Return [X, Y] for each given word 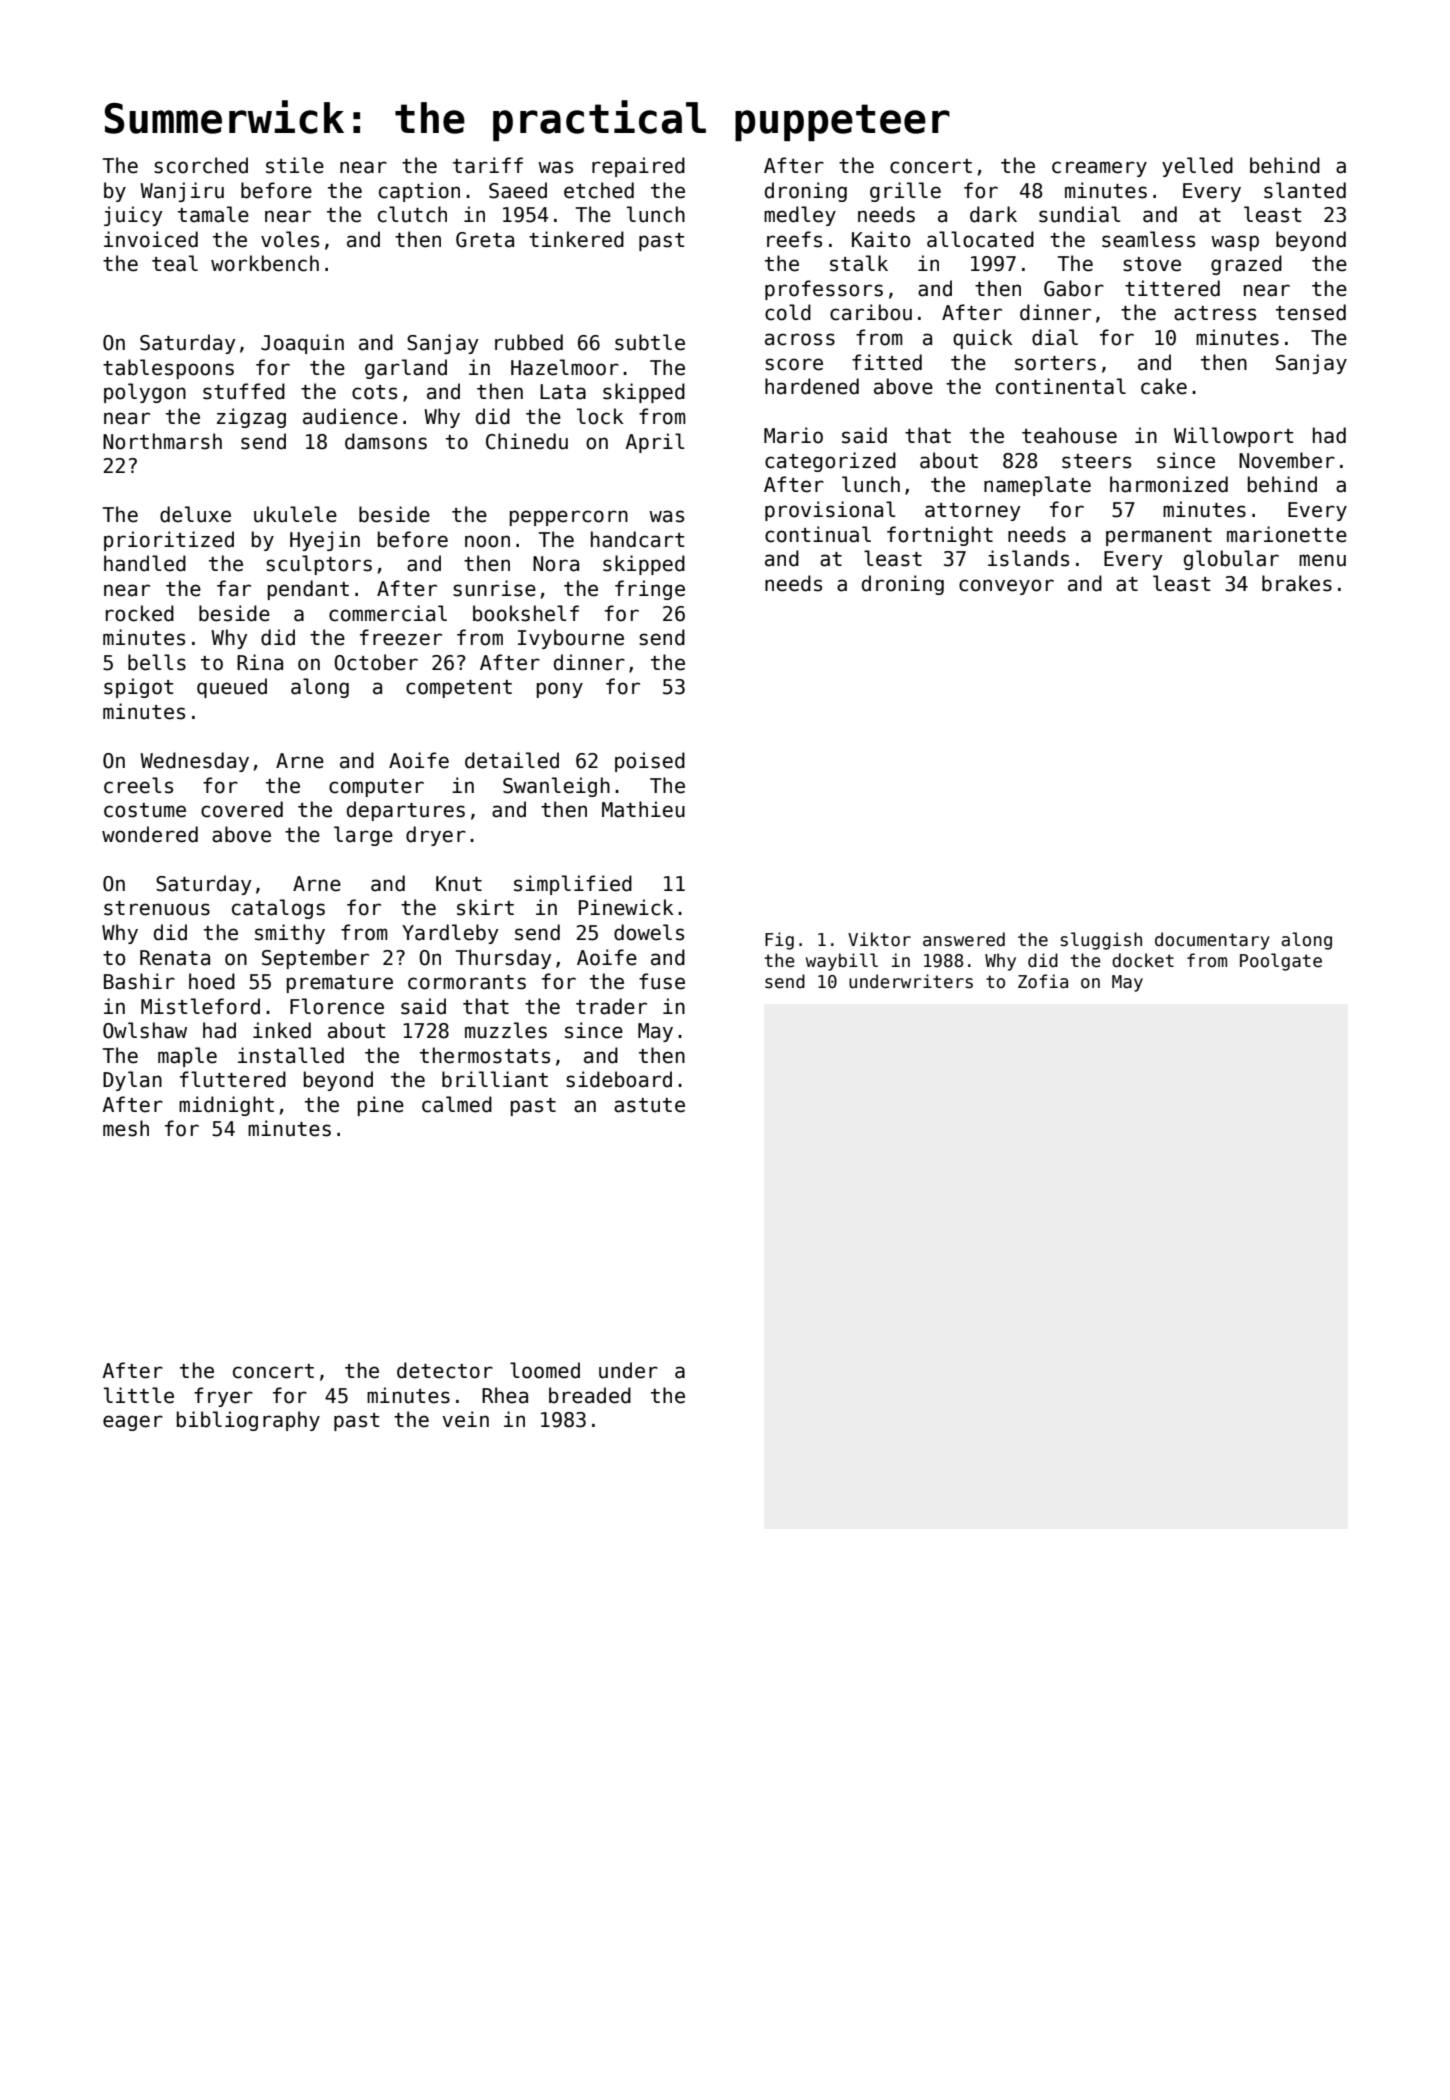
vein [465, 1419]
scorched [201, 165]
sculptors [319, 565]
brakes [1297, 583]
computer [376, 788]
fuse [662, 981]
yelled [1197, 167]
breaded [590, 1395]
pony [560, 690]
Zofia [1043, 981]
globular [1231, 560]
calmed [457, 1104]
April [655, 443]
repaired [638, 167]
